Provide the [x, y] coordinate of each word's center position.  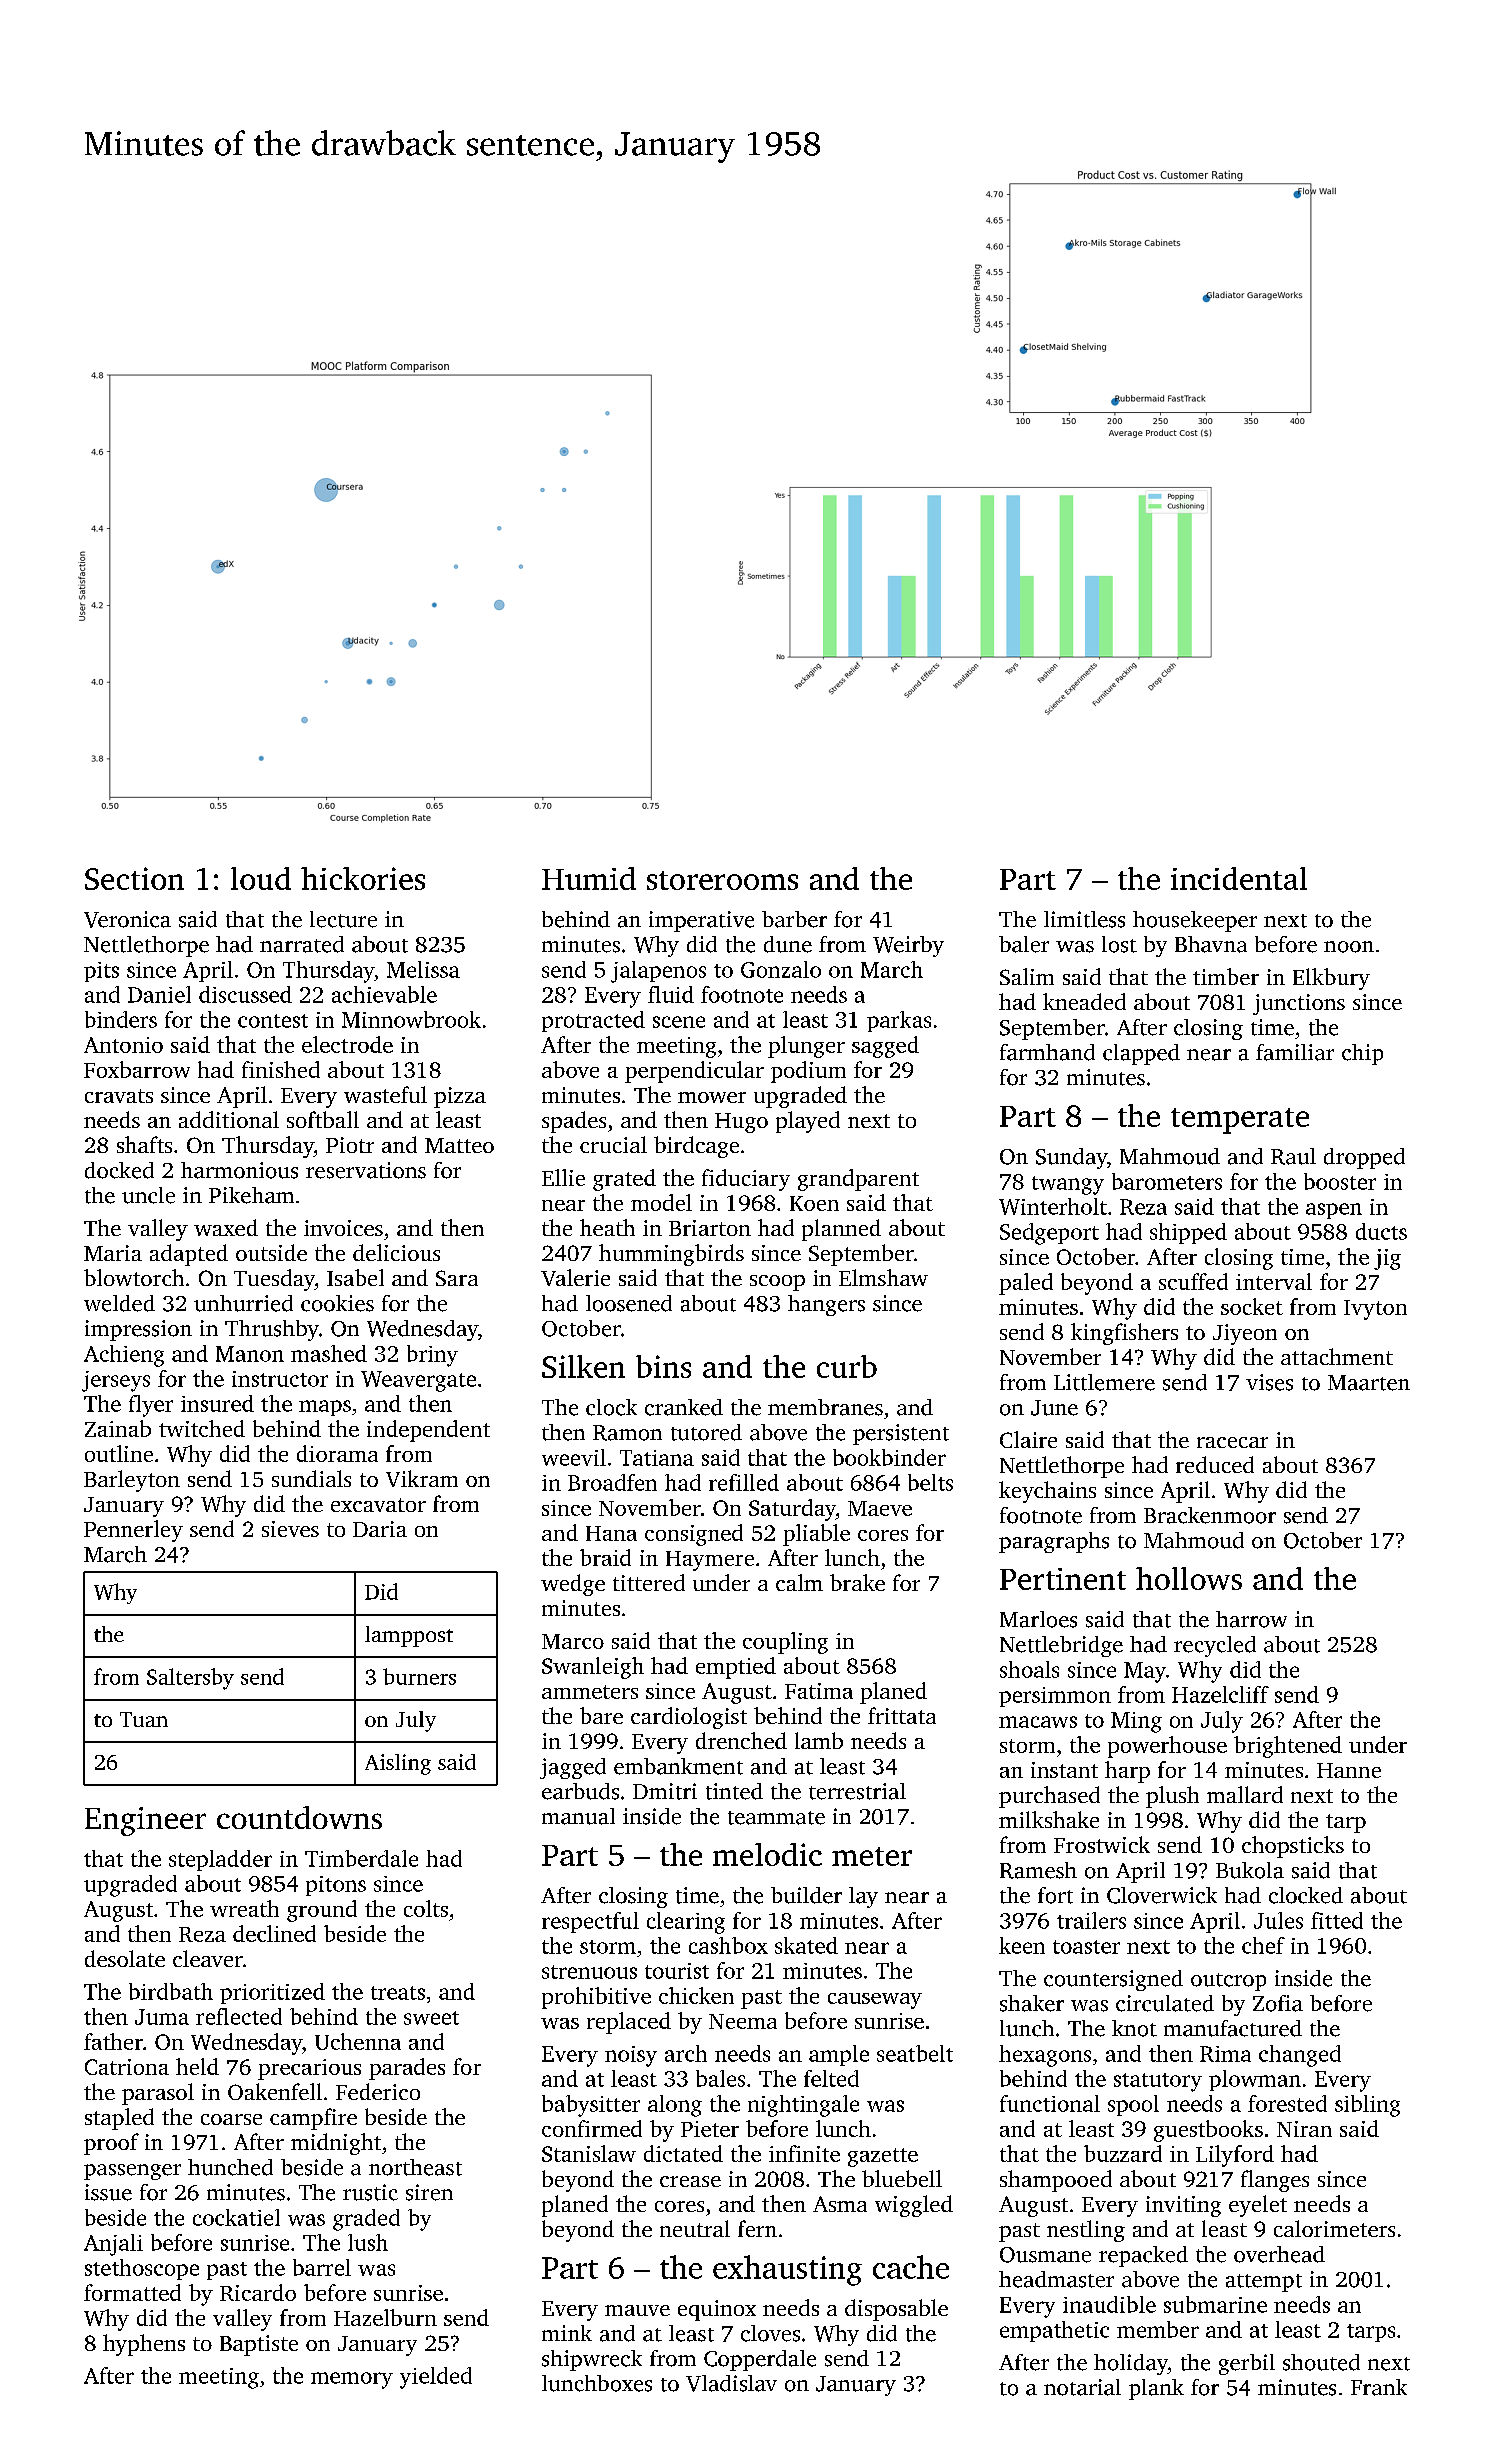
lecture [343, 919]
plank [1156, 2389]
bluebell [902, 2178]
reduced [1215, 1464]
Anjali [113, 2245]
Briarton [710, 1228]
